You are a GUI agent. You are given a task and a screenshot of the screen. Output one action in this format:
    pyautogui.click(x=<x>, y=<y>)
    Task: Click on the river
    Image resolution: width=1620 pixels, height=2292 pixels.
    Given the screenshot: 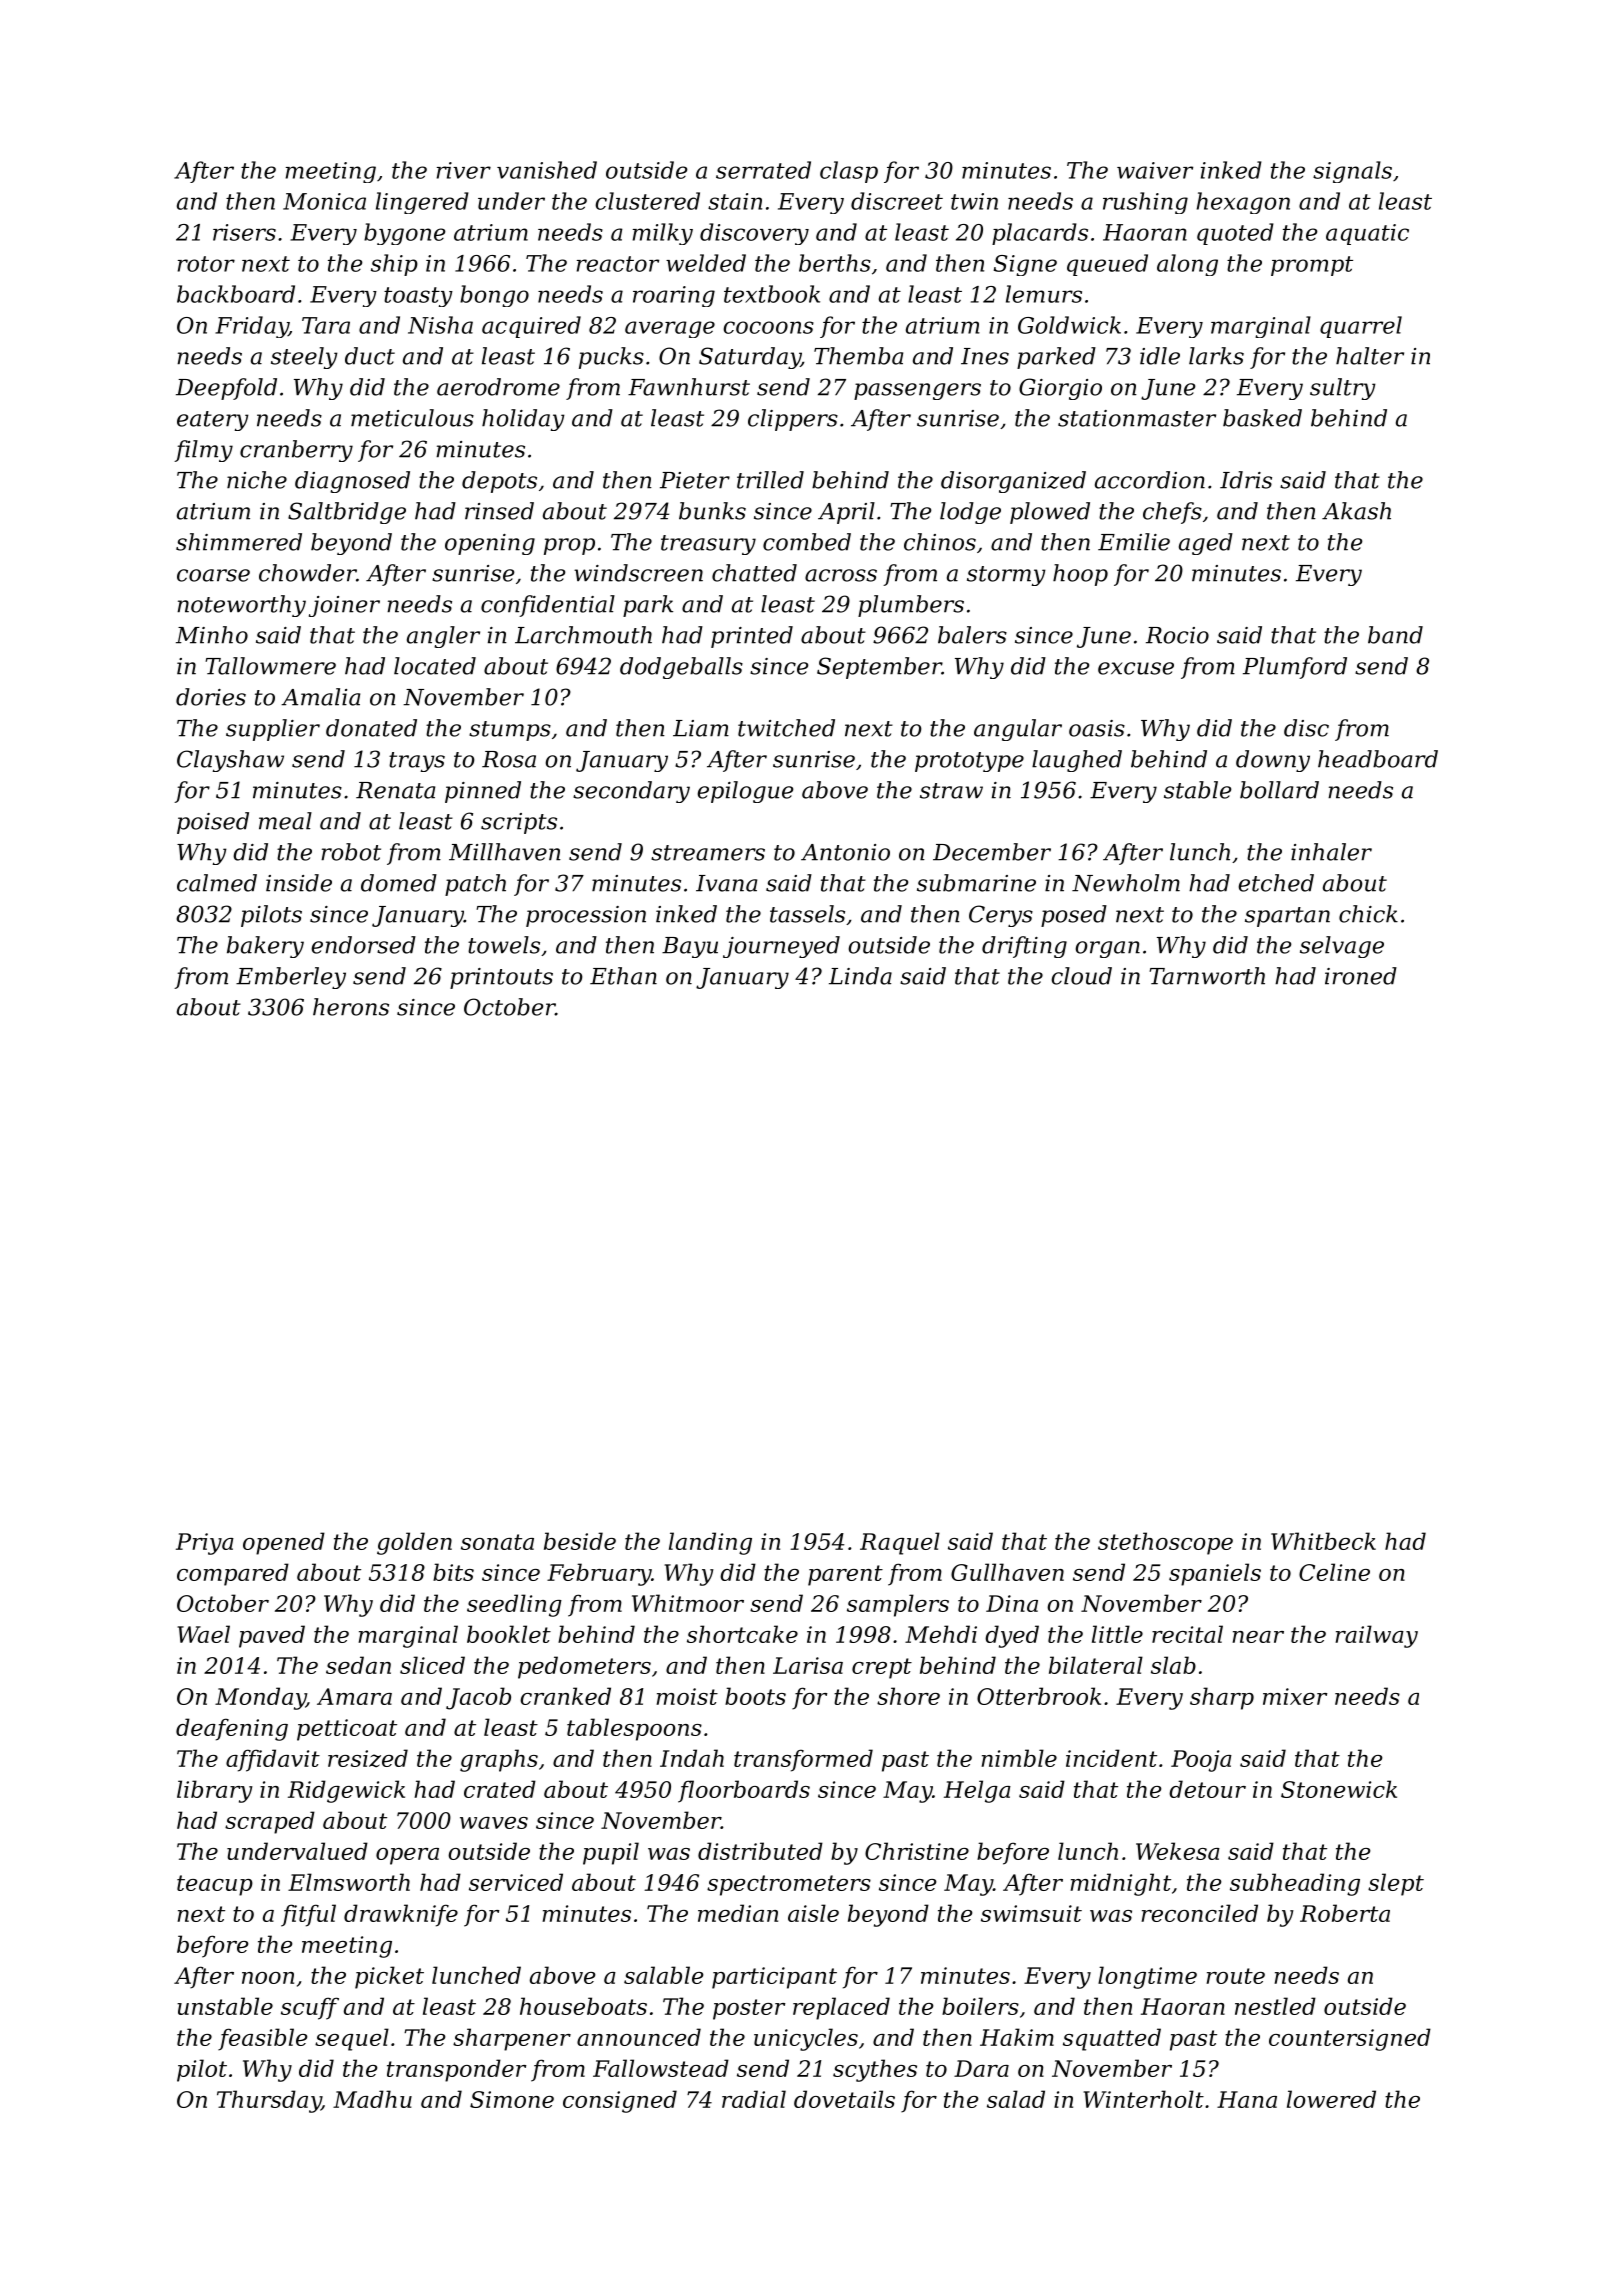 What is the action you would take?
    pyautogui.click(x=464, y=170)
